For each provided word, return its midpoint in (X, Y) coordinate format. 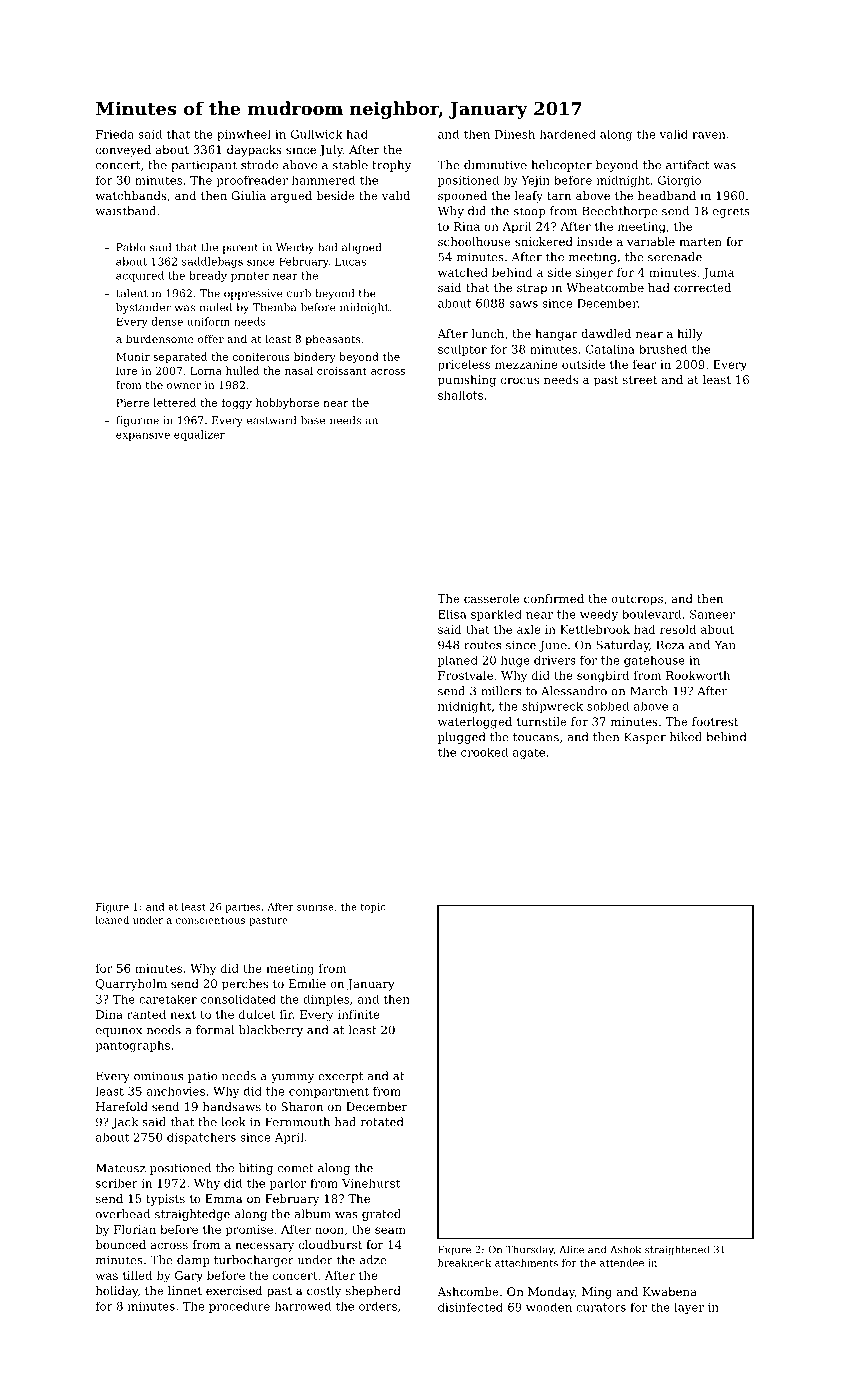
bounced (121, 1244)
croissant (342, 371)
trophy (391, 166)
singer (594, 274)
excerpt (340, 1077)
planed (458, 661)
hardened (568, 134)
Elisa (452, 614)
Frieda (115, 134)
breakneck (464, 1263)
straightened (677, 1250)
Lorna (206, 371)
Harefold (122, 1106)
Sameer (712, 614)
